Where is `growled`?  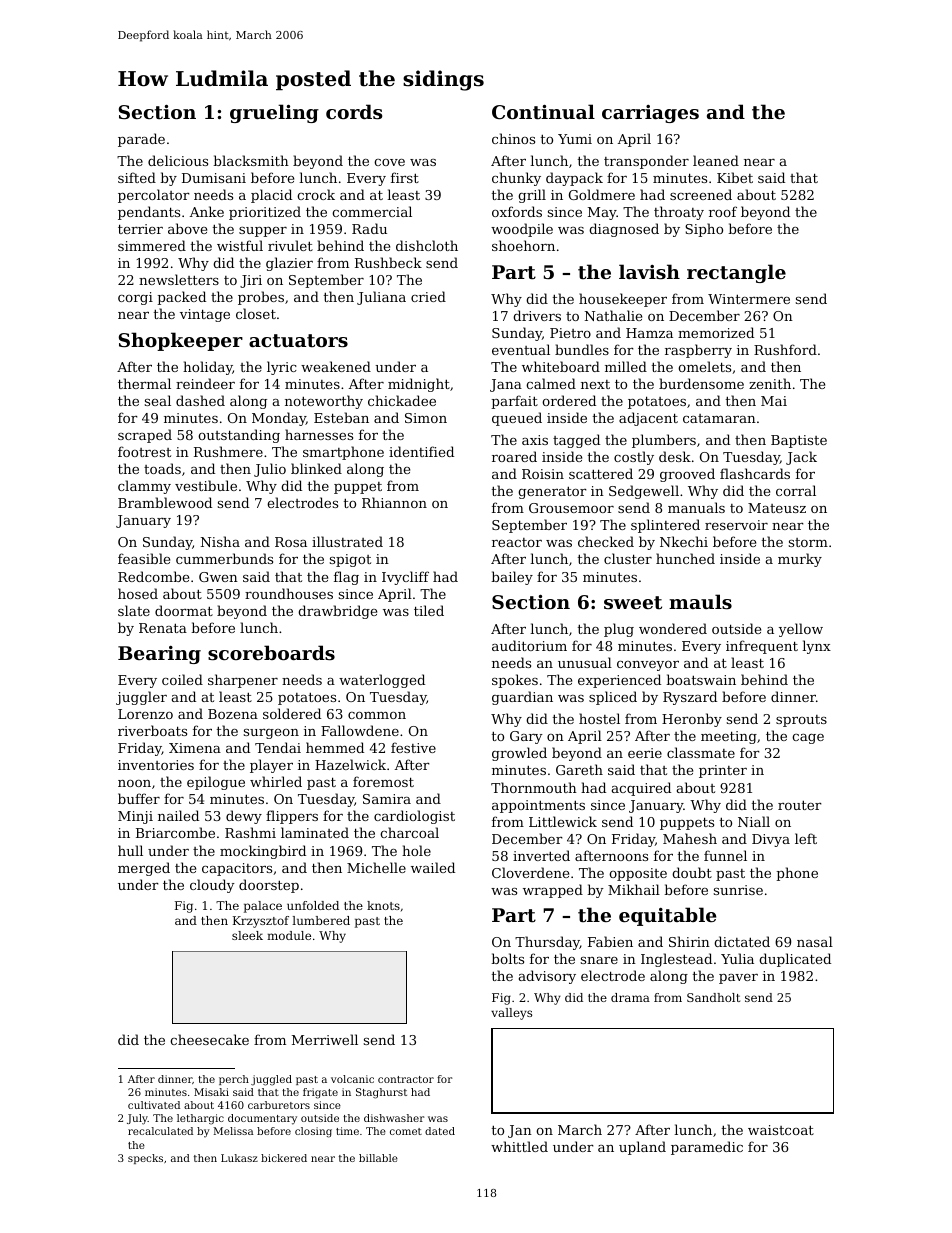 growled is located at coordinates (519, 754).
